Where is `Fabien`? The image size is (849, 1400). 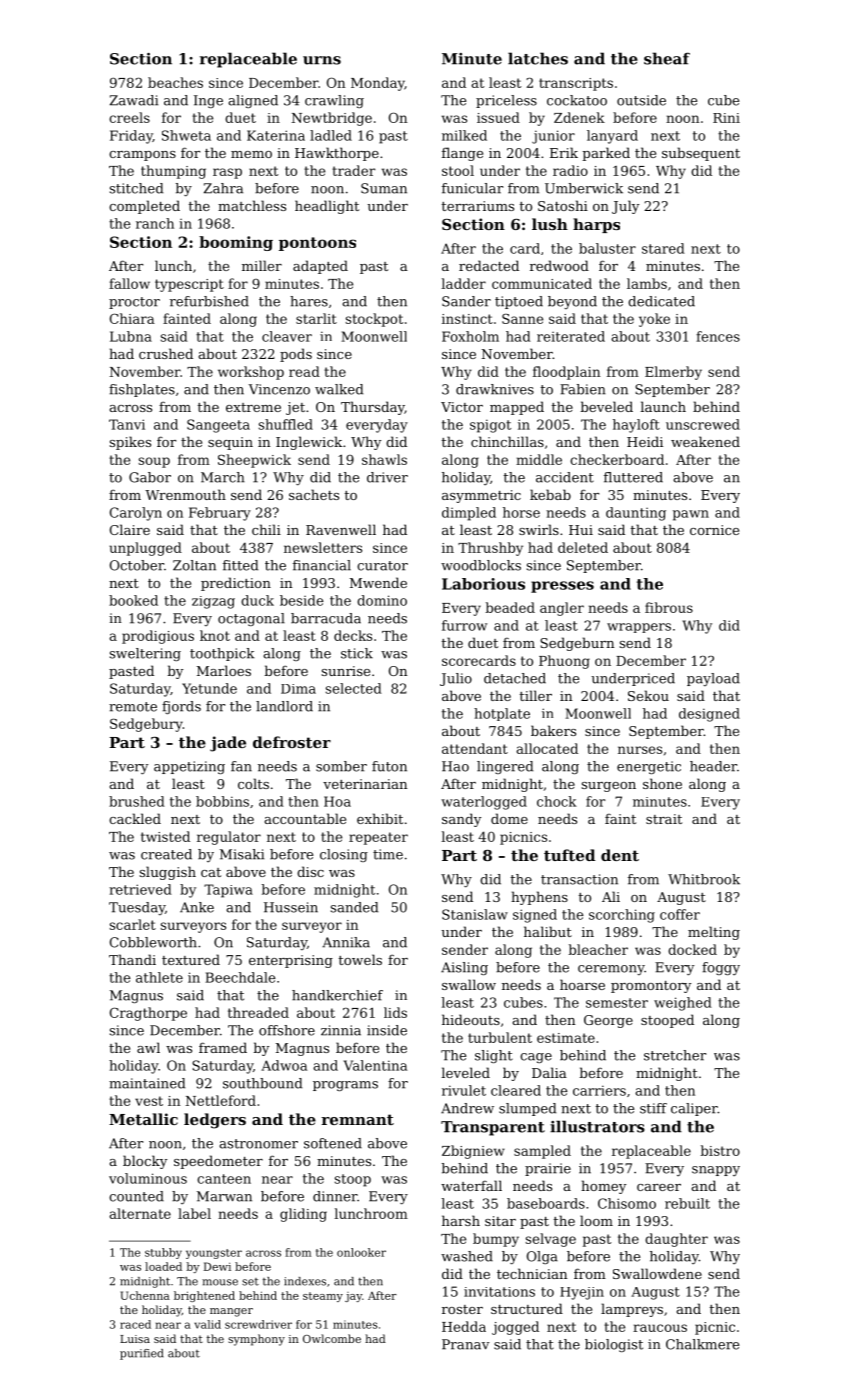
Fabien is located at coordinates (583, 389).
